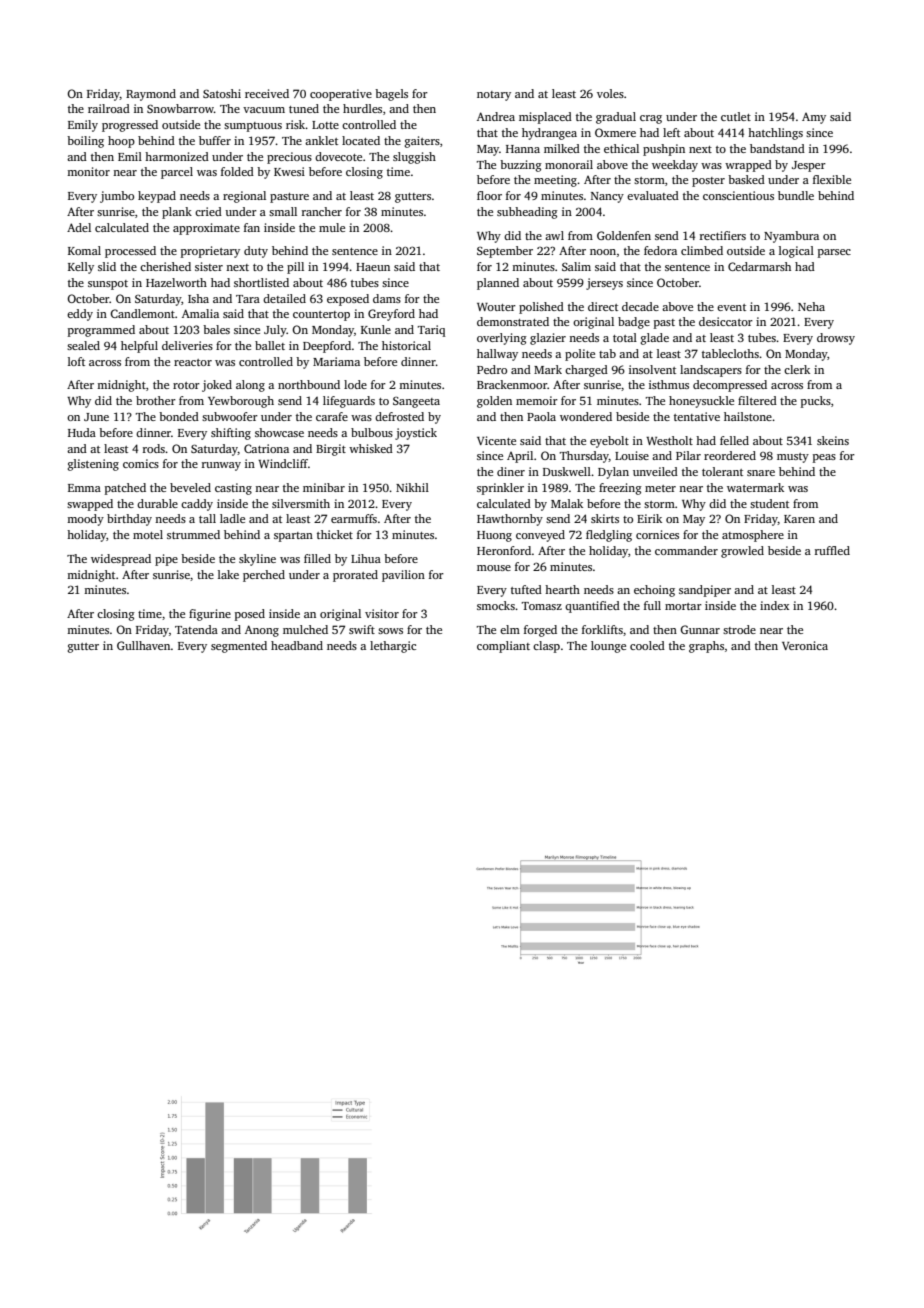  What do you see at coordinates (416, 402) in the document?
I see `Sangeeta` at bounding box center [416, 402].
